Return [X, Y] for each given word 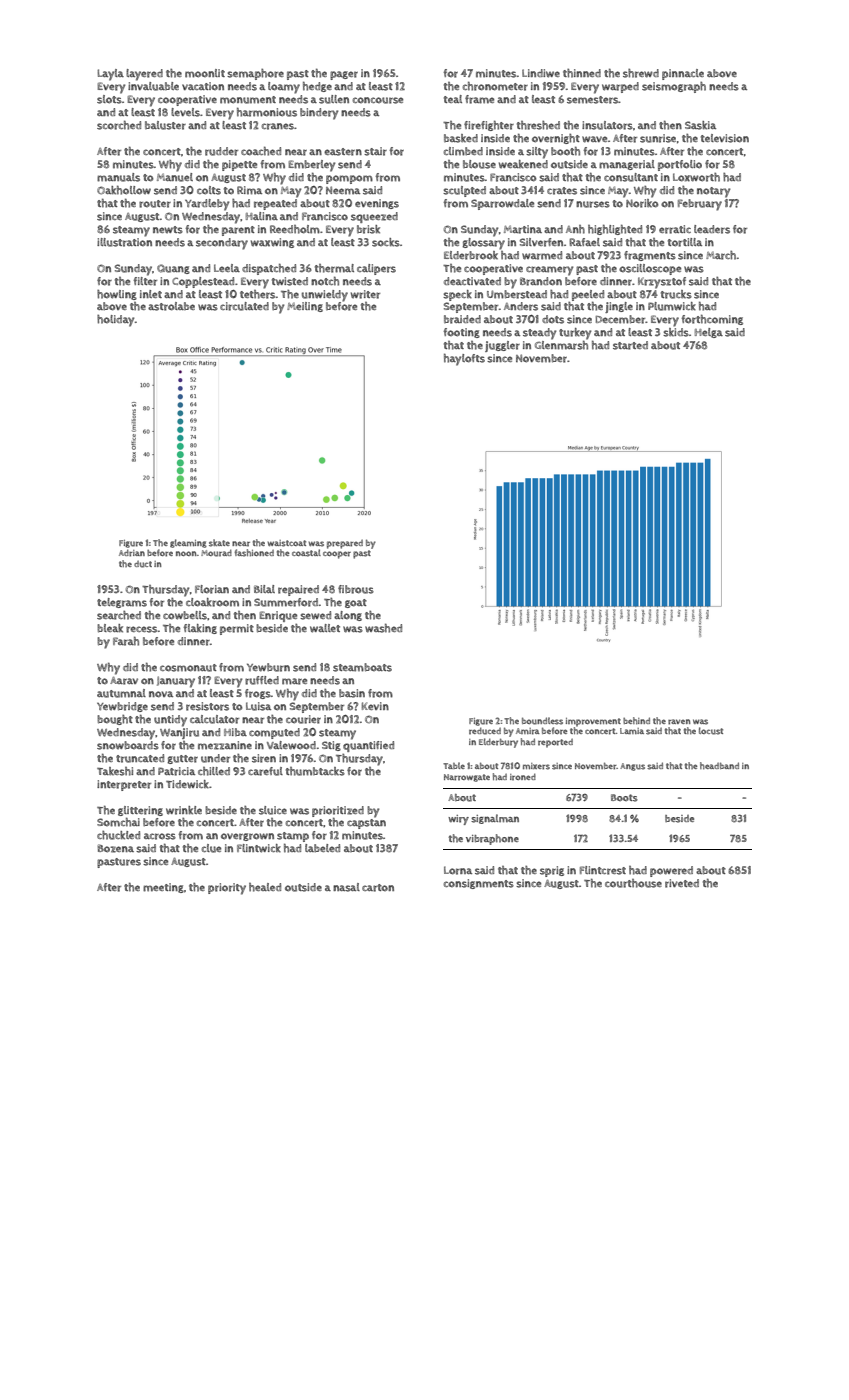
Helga [709, 333]
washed [383, 628]
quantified [368, 746]
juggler [502, 346]
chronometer [495, 86]
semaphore [255, 74]
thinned [582, 73]
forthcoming [712, 320]
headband [719, 766]
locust [711, 731]
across [160, 836]
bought [115, 720]
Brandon [541, 281]
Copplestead [203, 282]
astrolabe [171, 306]
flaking [200, 629]
